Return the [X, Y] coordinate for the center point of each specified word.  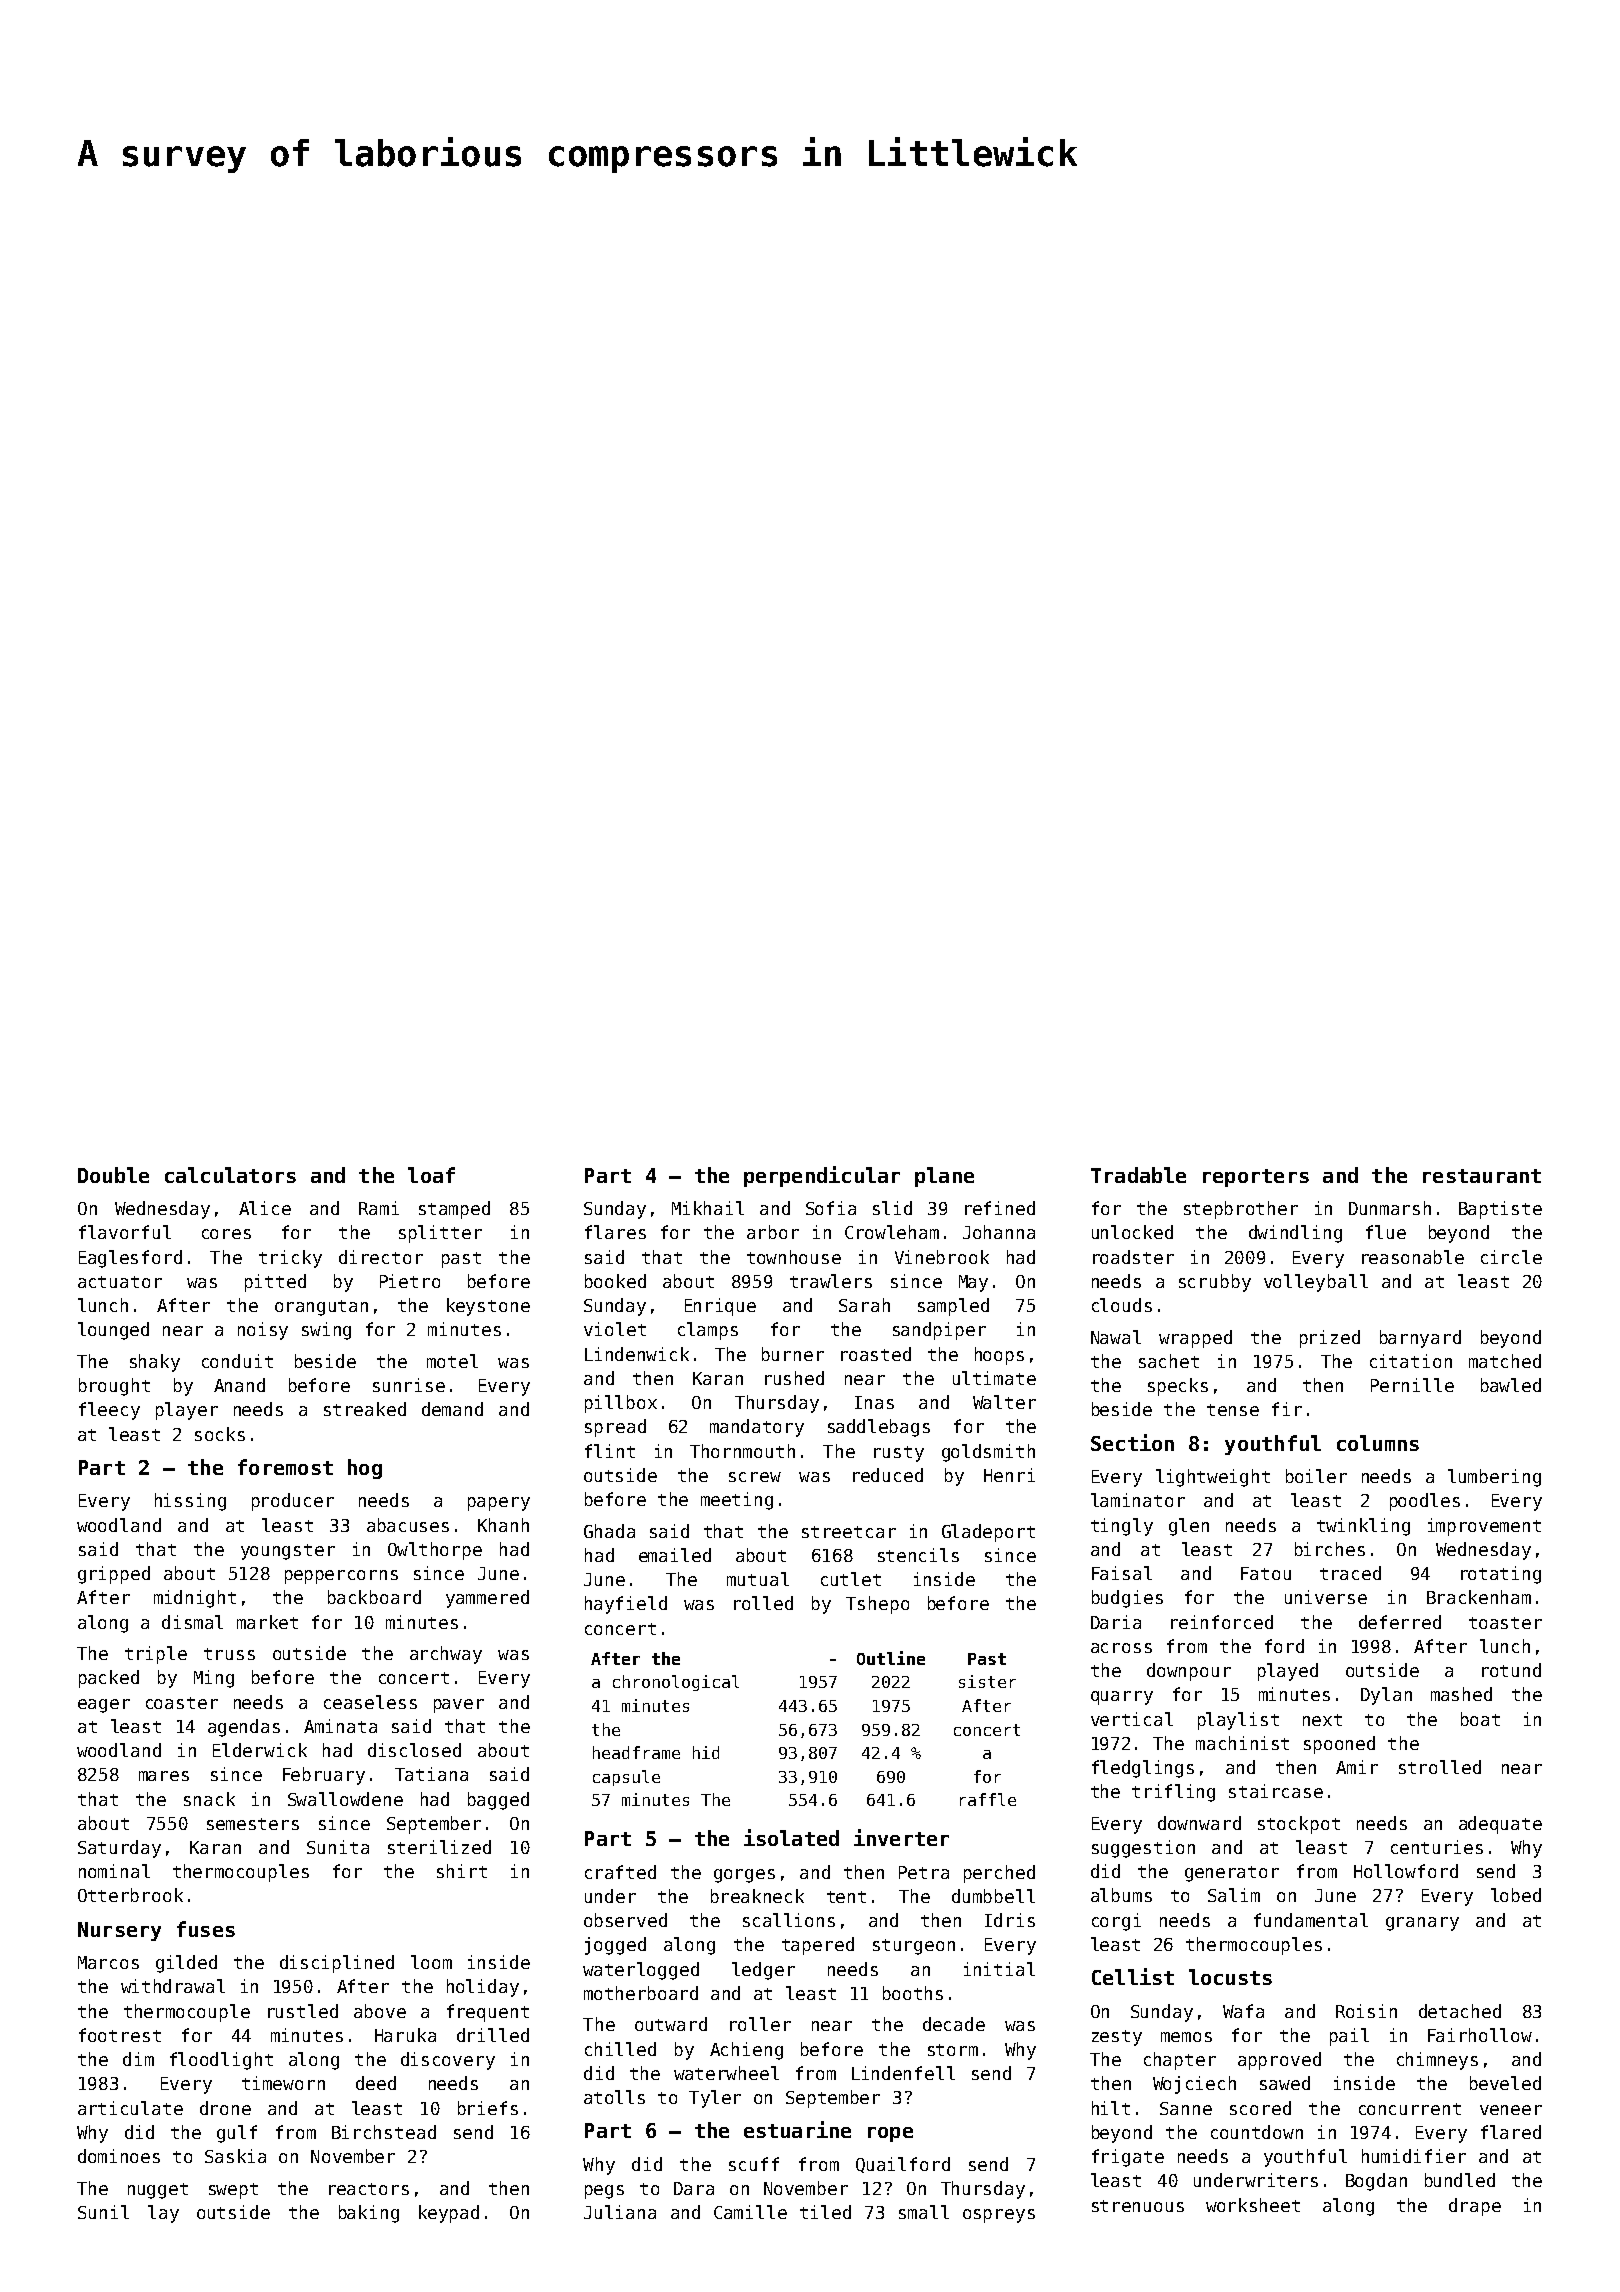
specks [1178, 1387]
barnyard [1420, 1339]
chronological [676, 1683]
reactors [369, 2189]
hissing [190, 1502]
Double [113, 1175]
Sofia [831, 1208]
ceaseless [370, 1702]
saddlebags [879, 1428]
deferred [1400, 1622]
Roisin [1366, 2011]
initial [999, 1969]
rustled [303, 2011]
